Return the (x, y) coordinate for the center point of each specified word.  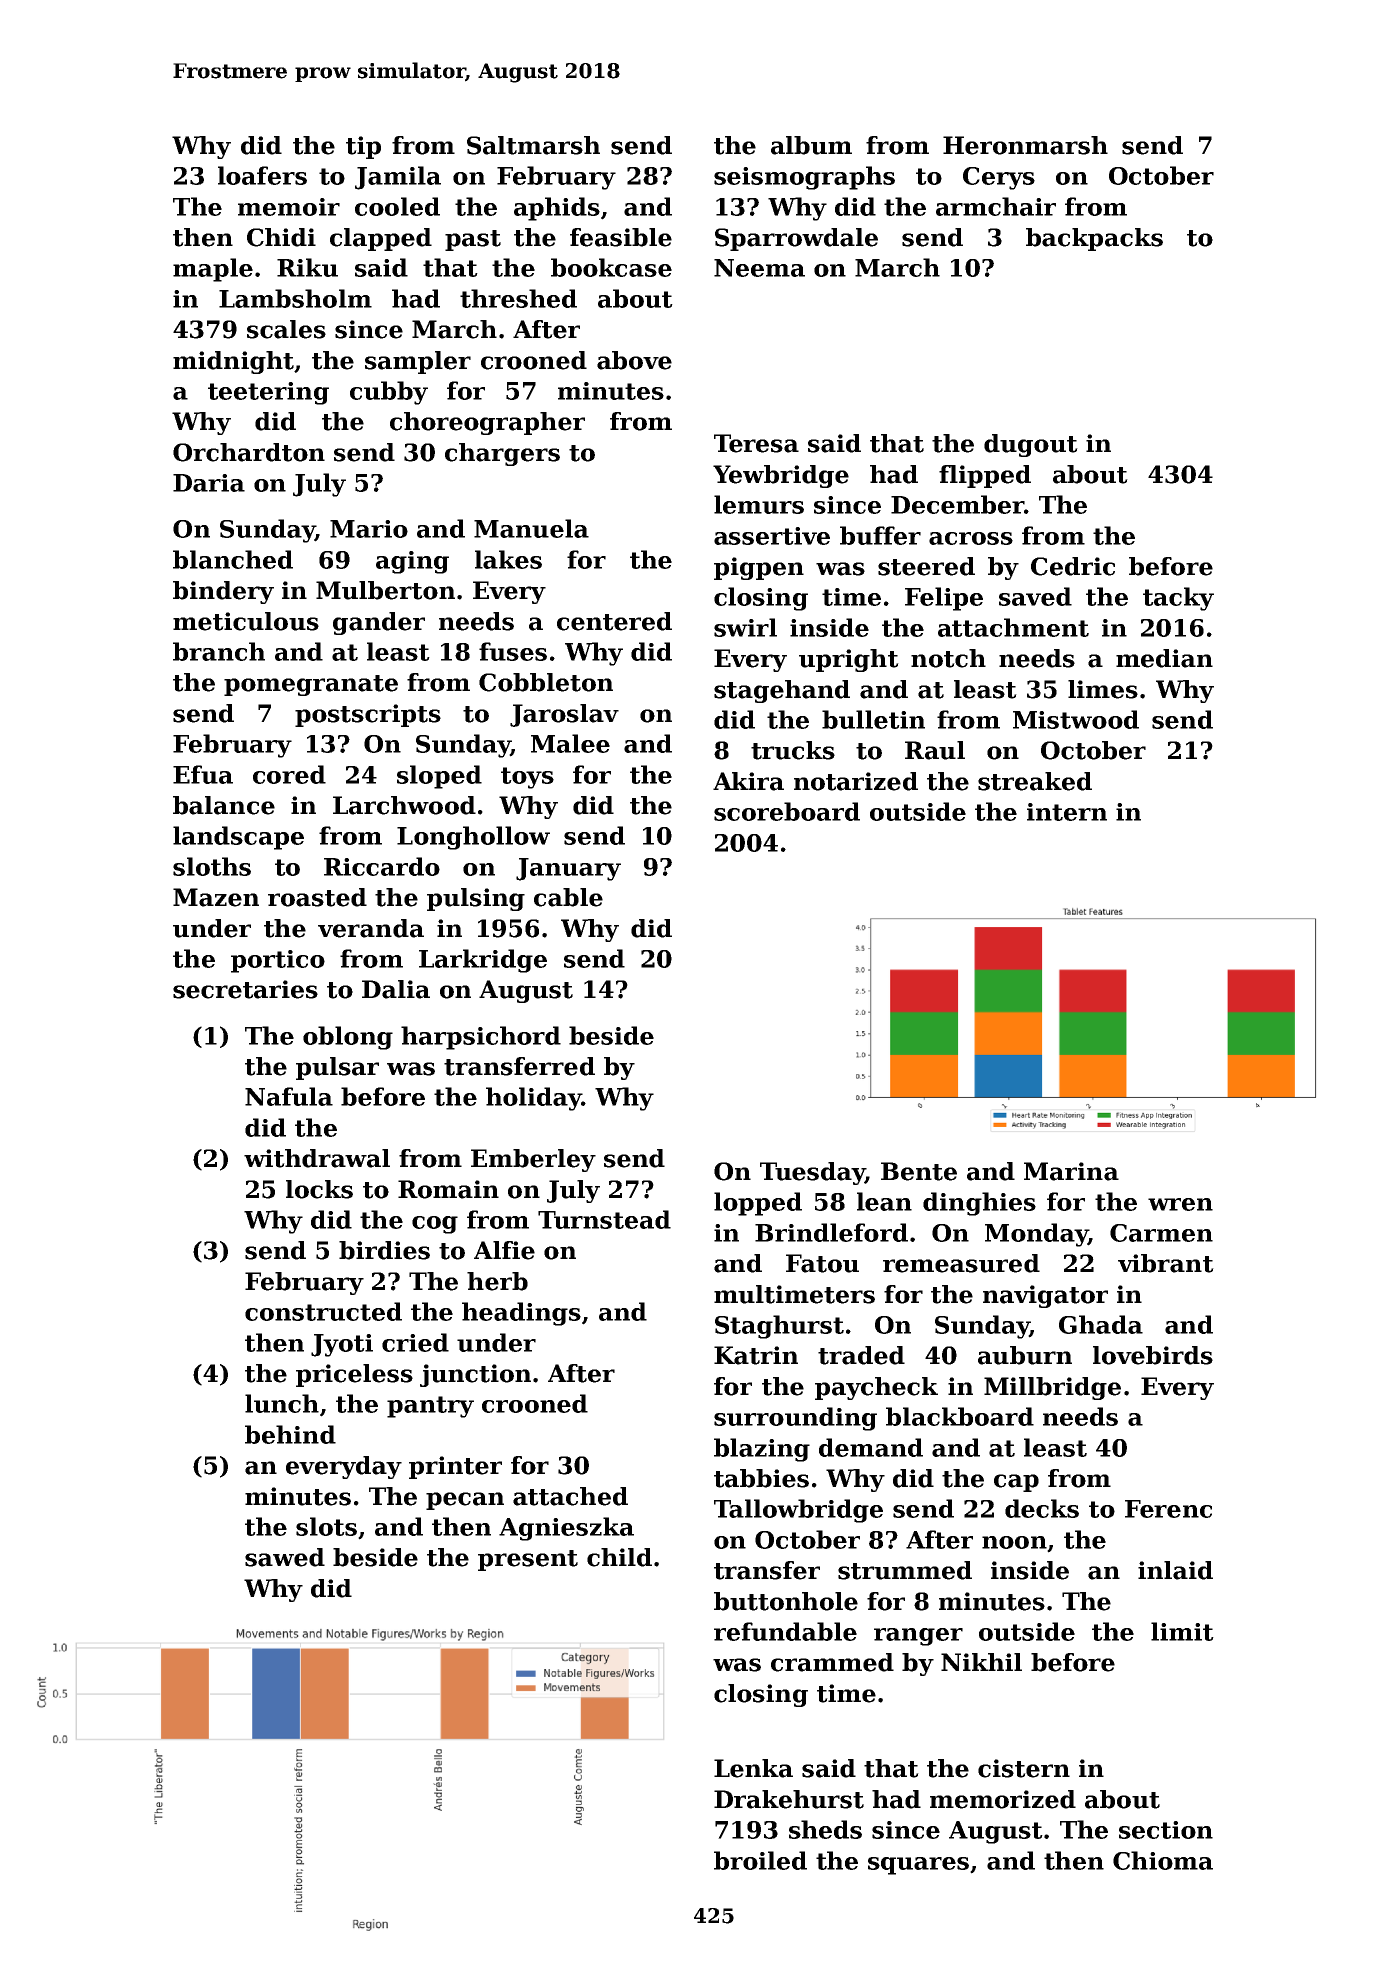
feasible (621, 237)
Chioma (1163, 1860)
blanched (233, 559)
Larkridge (483, 961)
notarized (856, 781)
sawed (285, 1557)
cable (568, 897)
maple (213, 270)
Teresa (756, 443)
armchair (996, 206)
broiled (760, 1860)
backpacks (1094, 239)
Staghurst (779, 1327)
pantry (430, 1407)
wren (1180, 1204)
